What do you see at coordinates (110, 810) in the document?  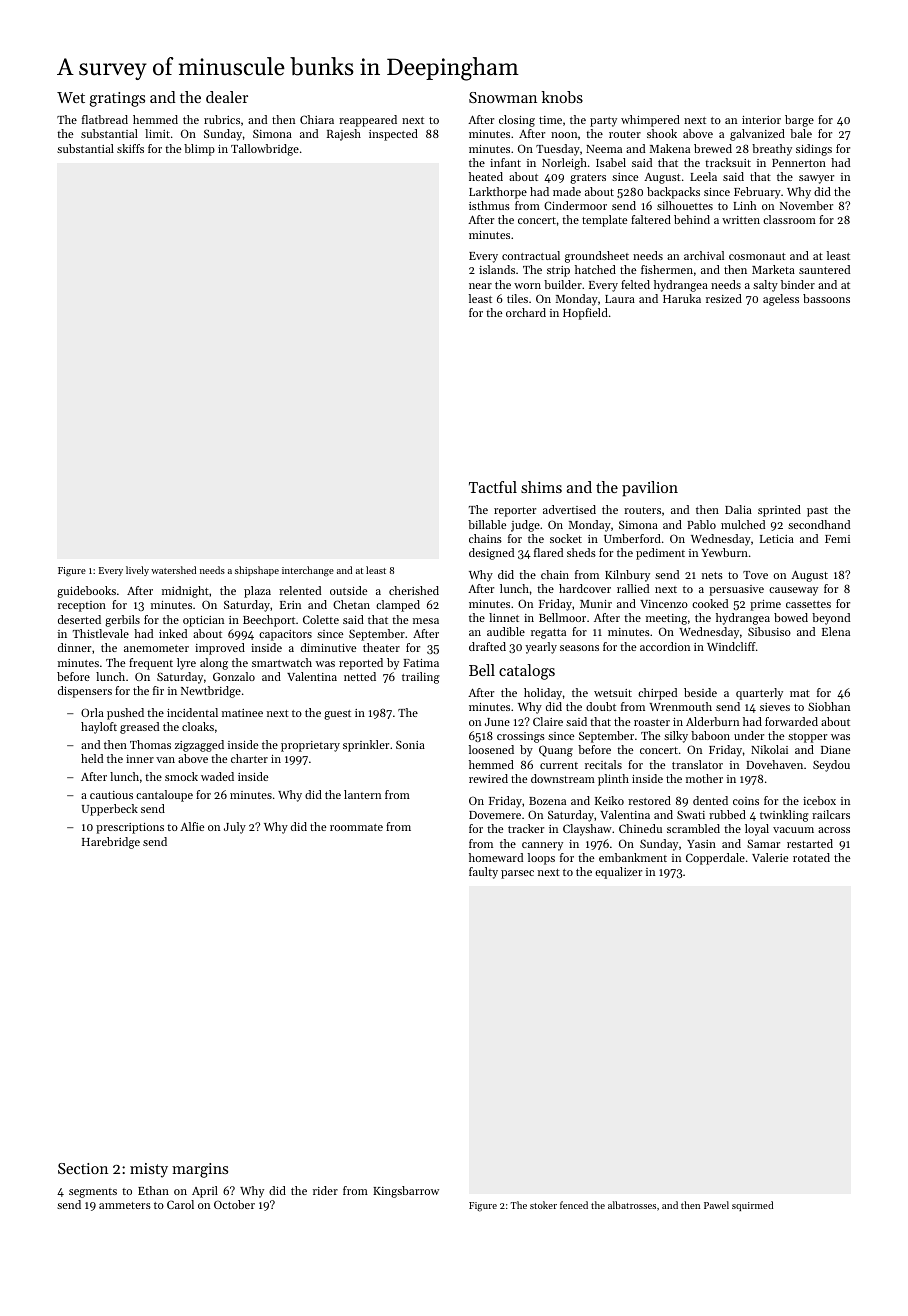 I see `Upperbeck` at bounding box center [110, 810].
